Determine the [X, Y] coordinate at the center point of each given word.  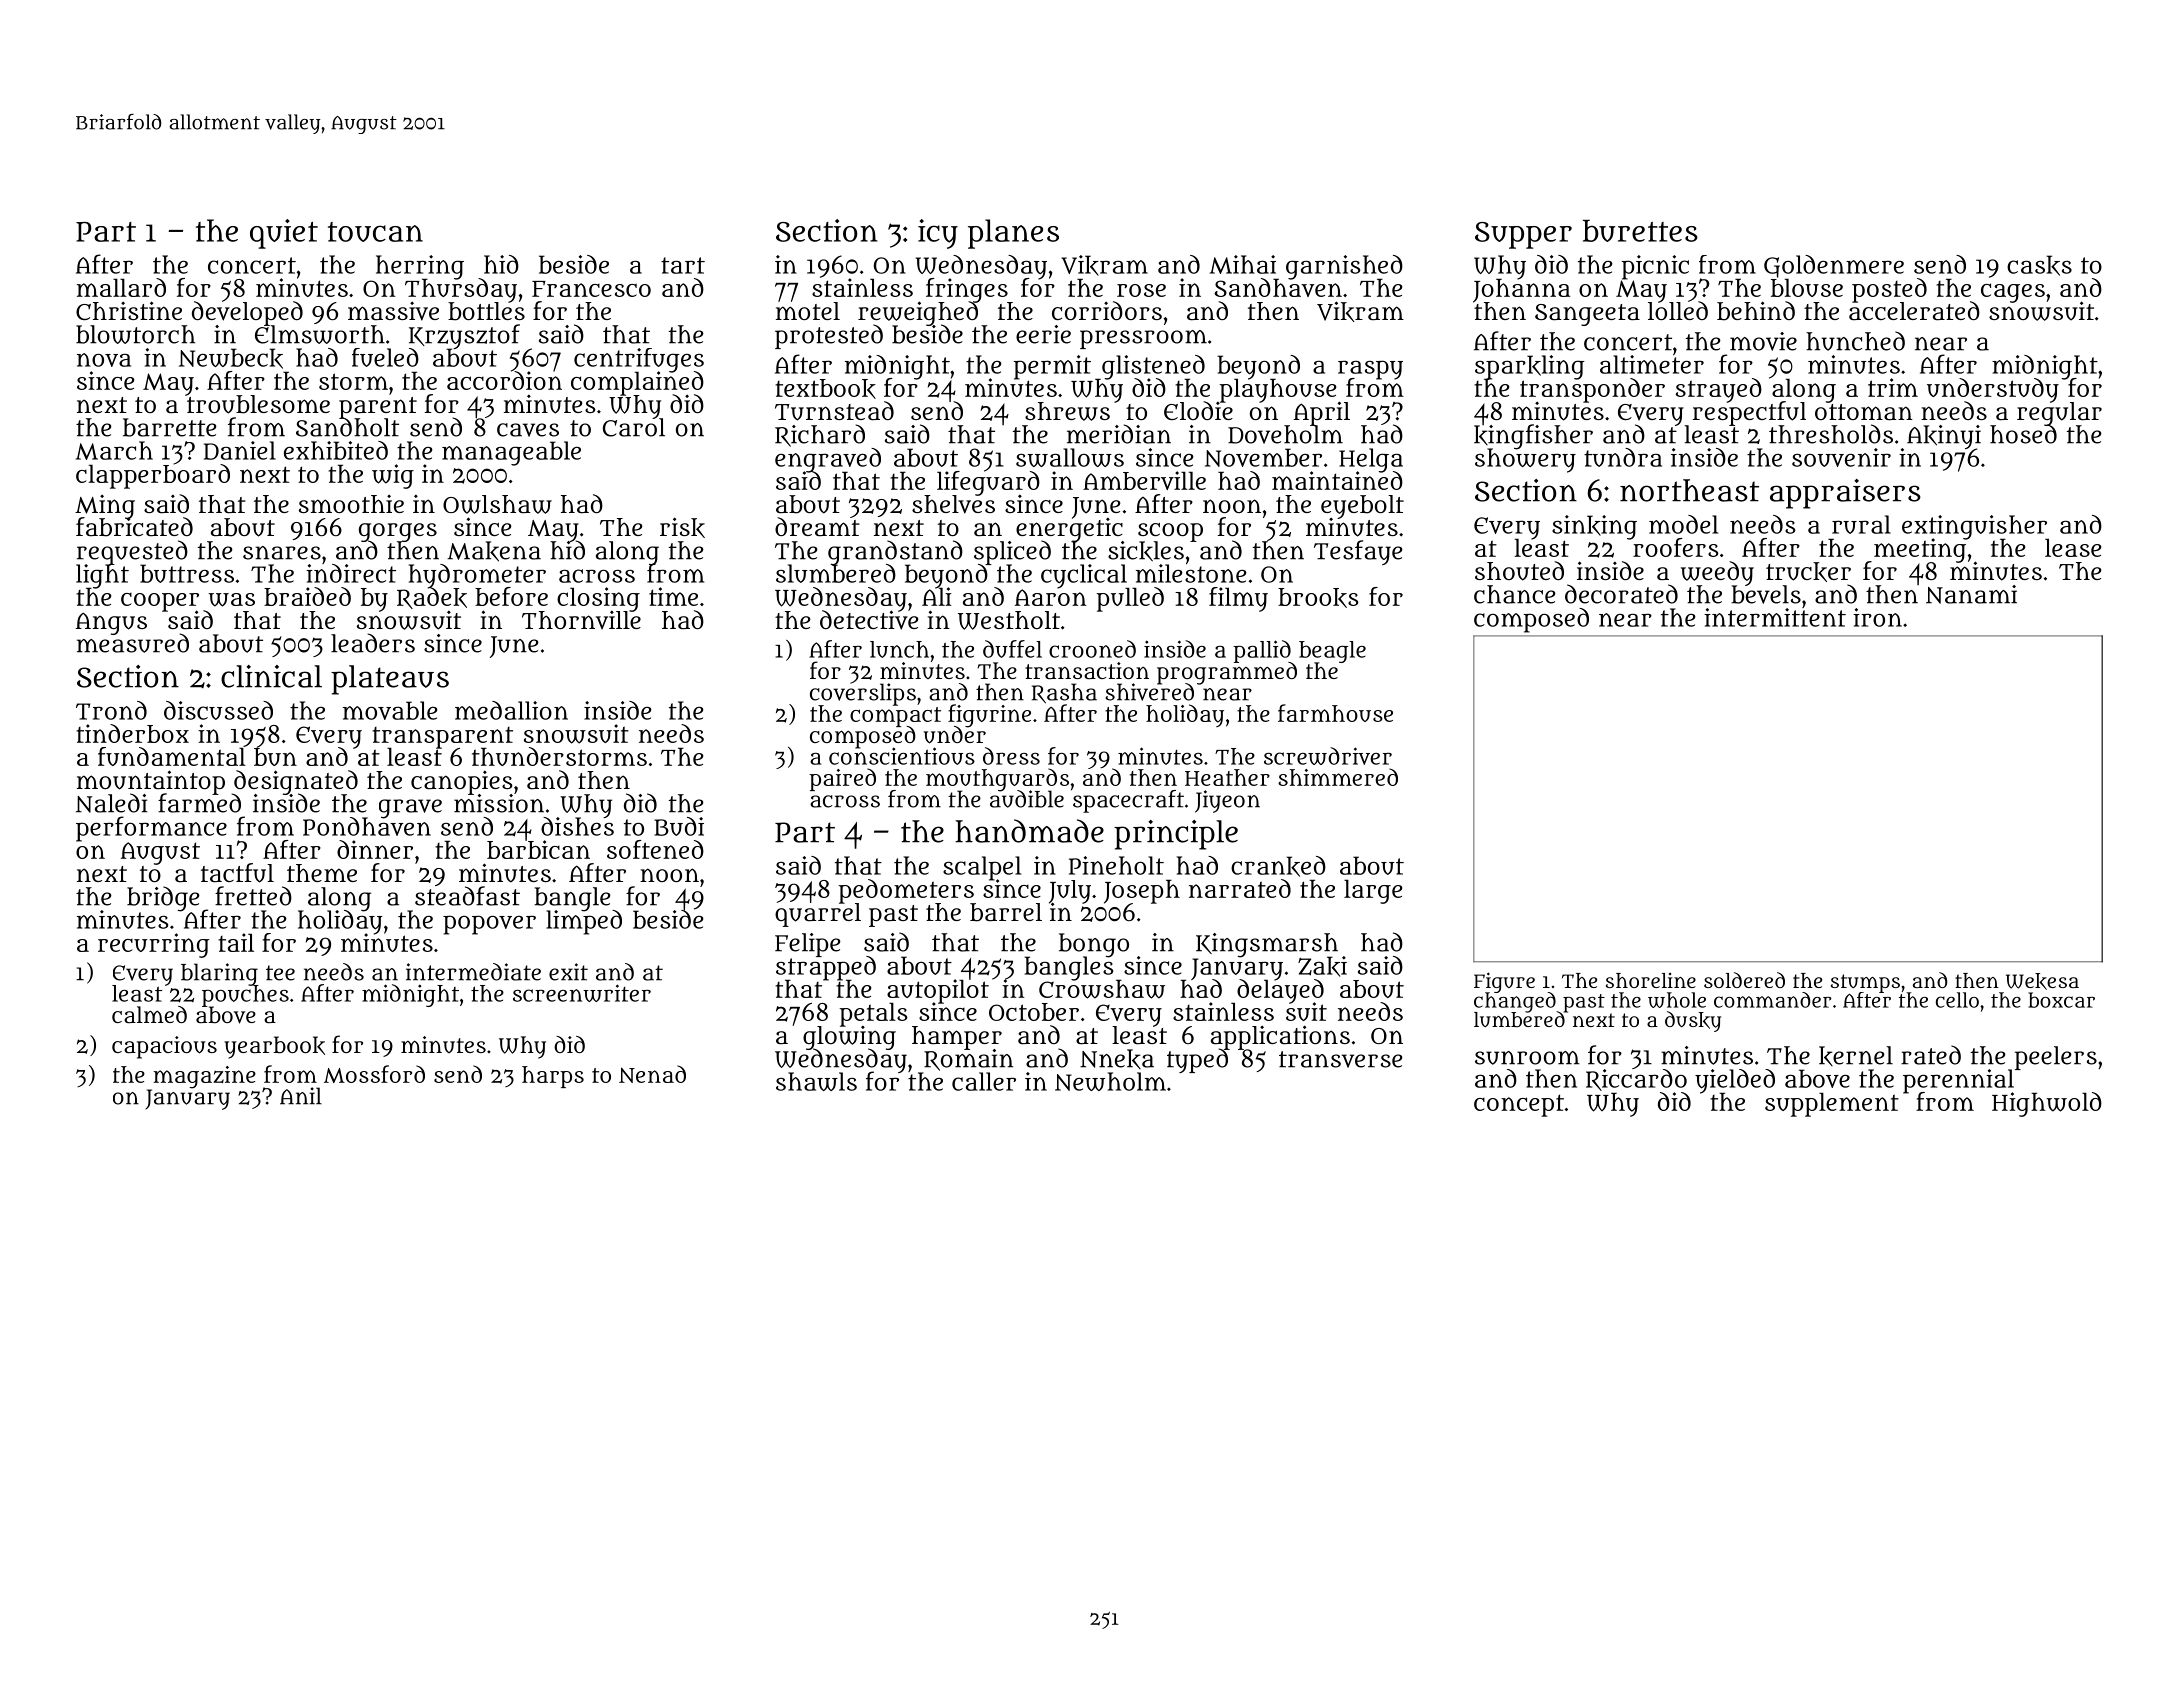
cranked [1278, 866]
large [1373, 891]
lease [2073, 547]
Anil [301, 1096]
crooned [1092, 649]
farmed [199, 803]
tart [683, 265]
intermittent [1775, 617]
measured [133, 643]
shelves [953, 504]
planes [1013, 234]
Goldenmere [1834, 266]
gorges [398, 532]
